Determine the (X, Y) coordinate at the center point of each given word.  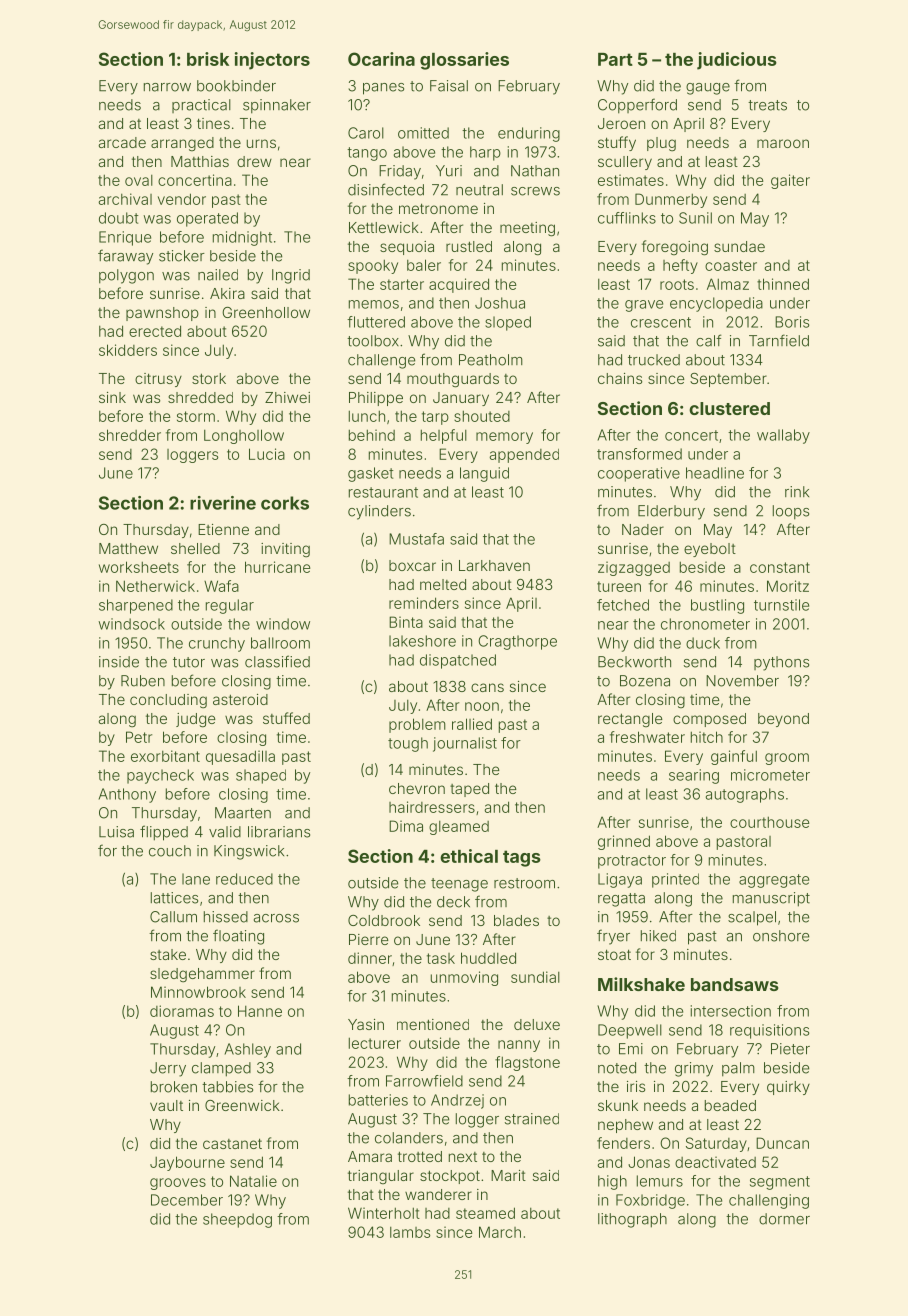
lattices (174, 898)
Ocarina (381, 59)
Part (615, 59)
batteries (378, 1100)
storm (196, 416)
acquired (459, 285)
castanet (232, 1143)
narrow (167, 87)
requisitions (769, 1031)
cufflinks (627, 218)
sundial (535, 977)
